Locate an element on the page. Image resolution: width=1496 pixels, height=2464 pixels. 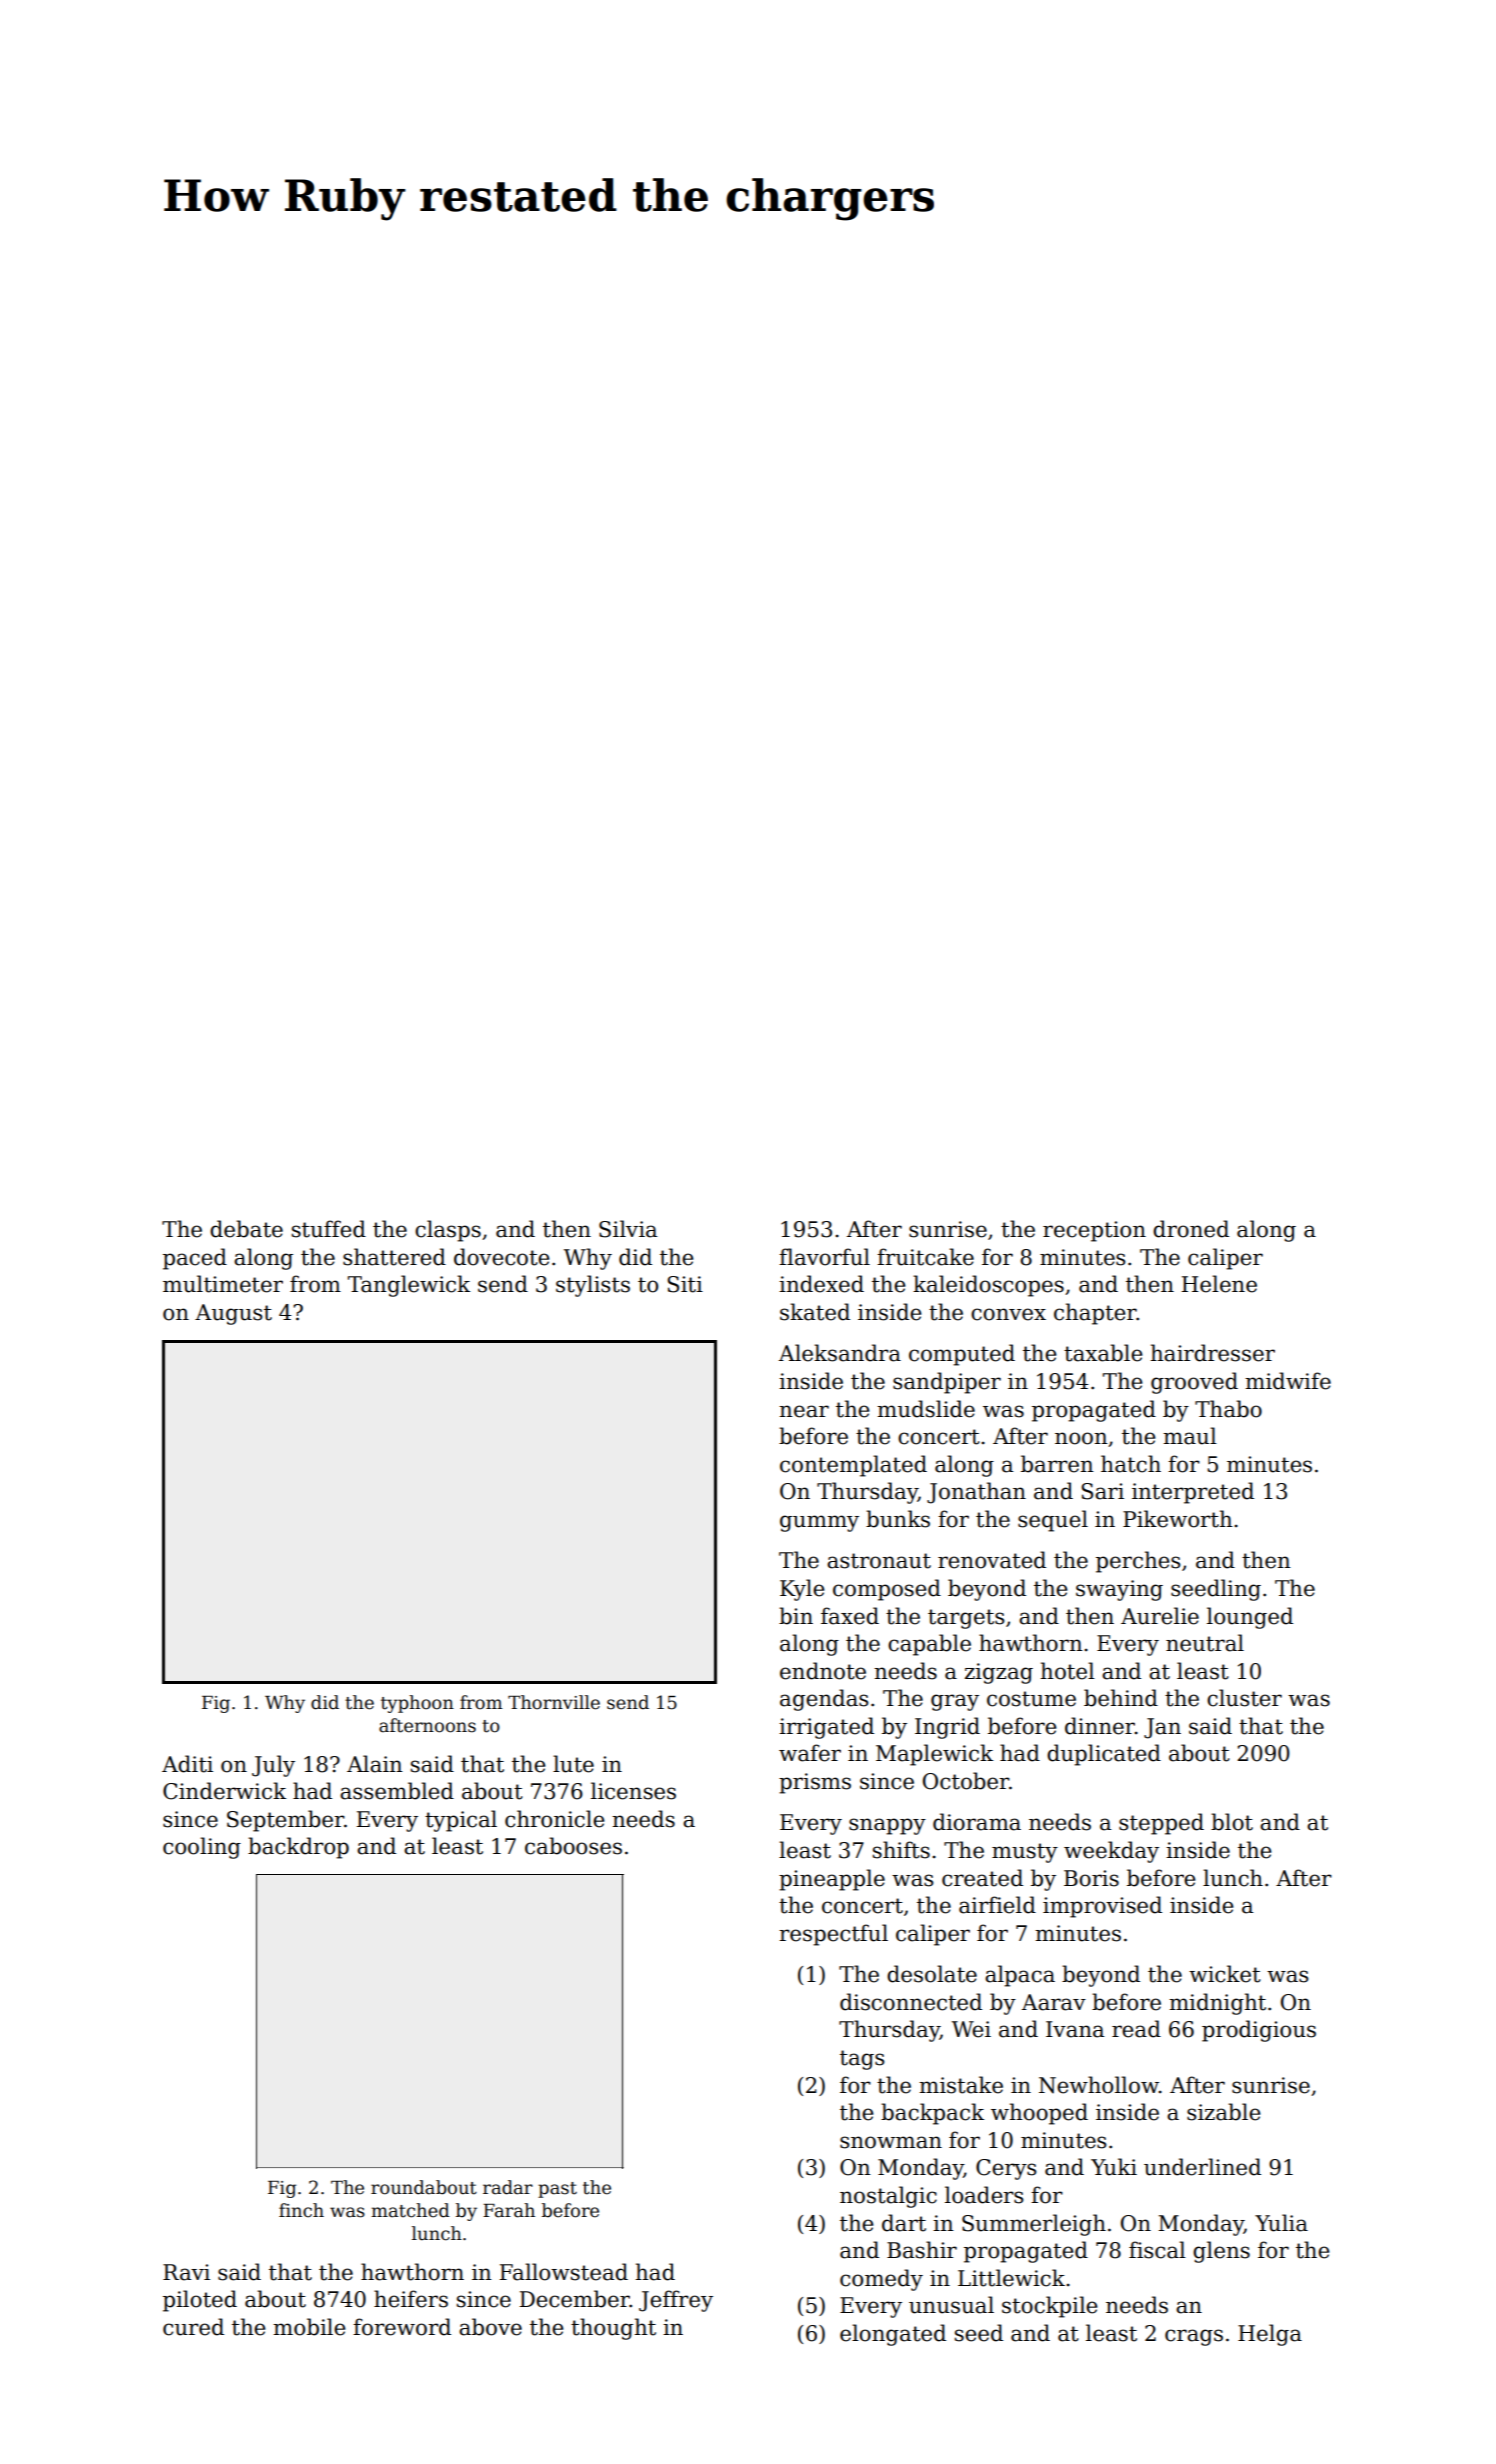
cluster is located at coordinates (1244, 1698).
